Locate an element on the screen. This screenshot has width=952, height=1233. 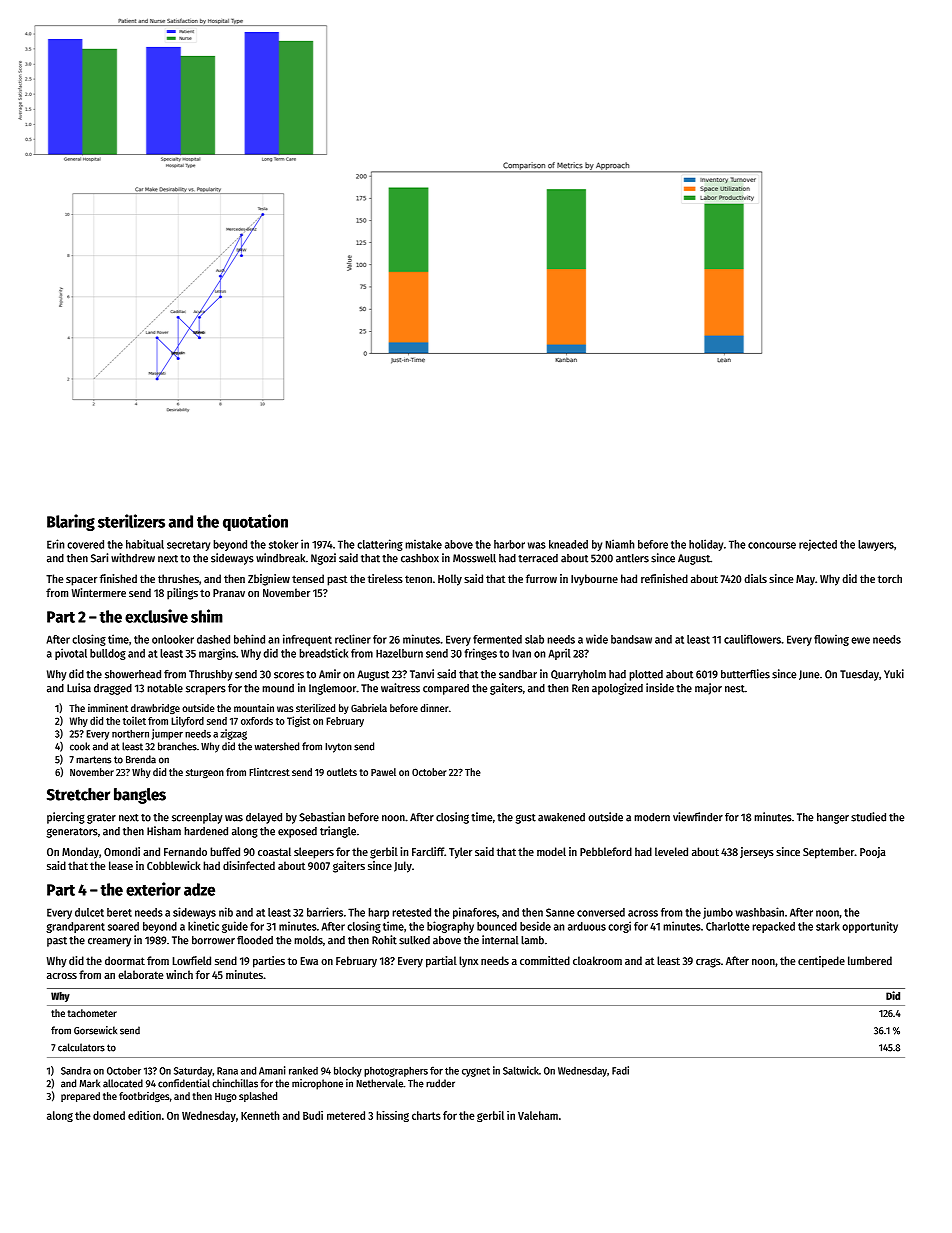
Hugo is located at coordinates (226, 1097).
